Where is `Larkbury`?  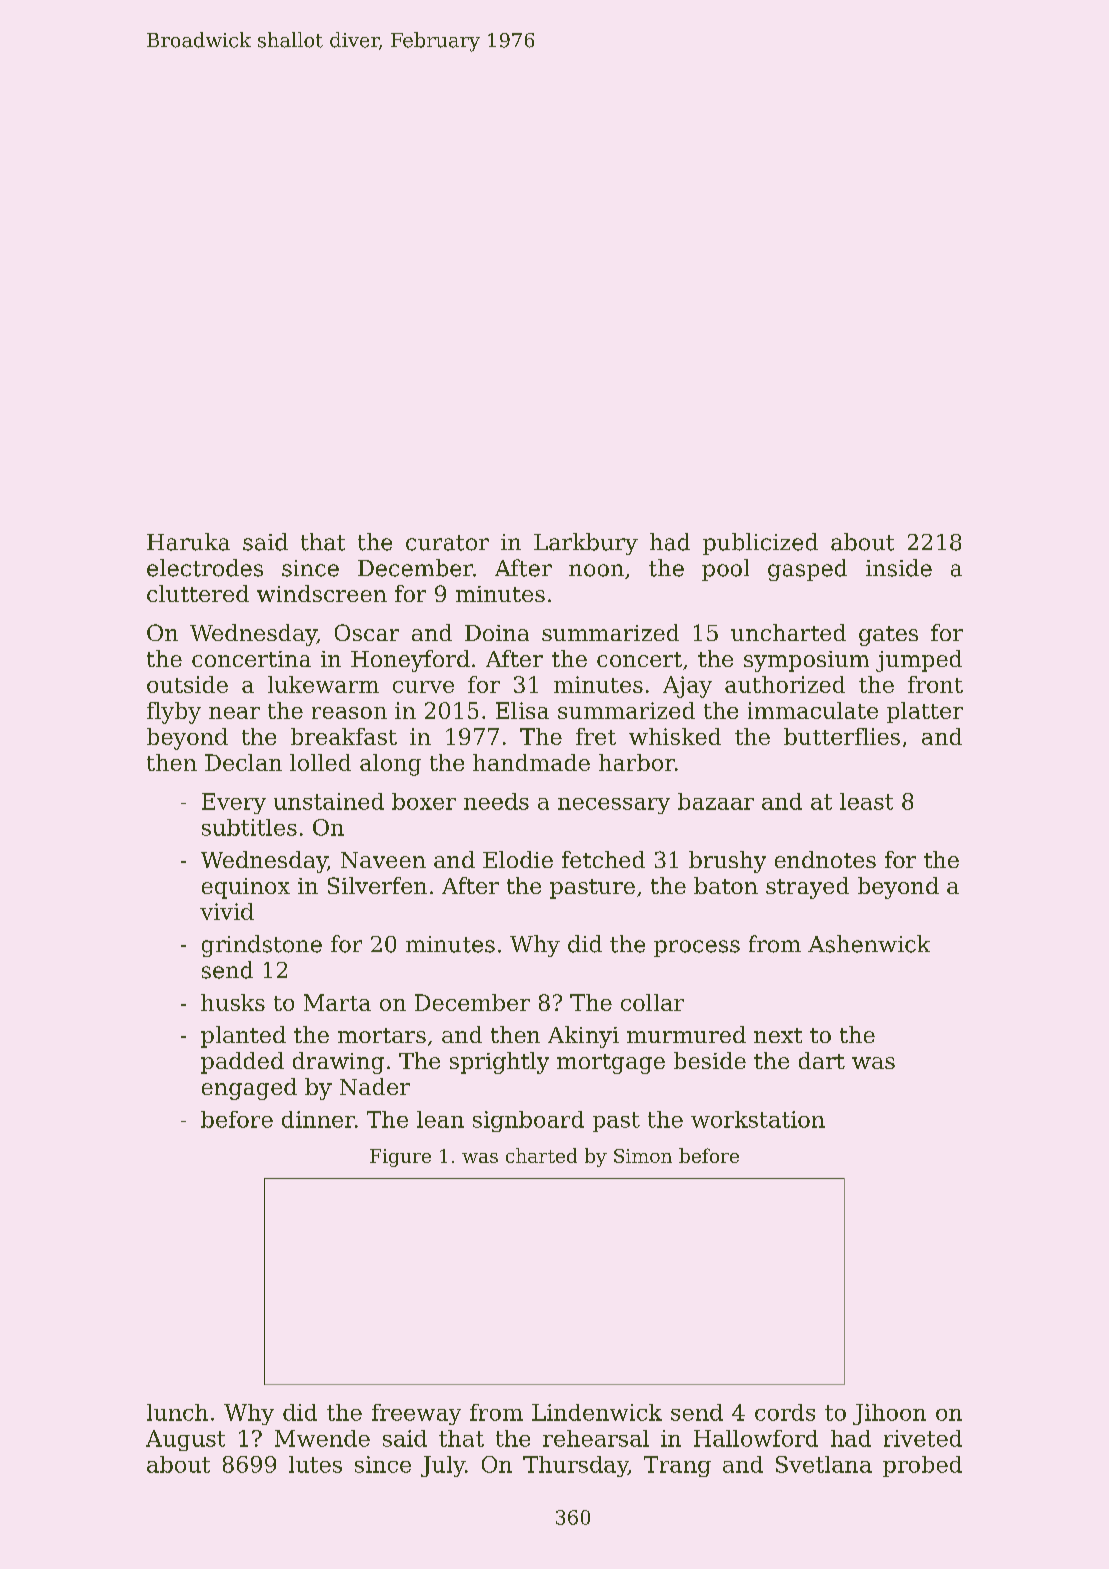
Larkbury is located at coordinates (586, 544).
